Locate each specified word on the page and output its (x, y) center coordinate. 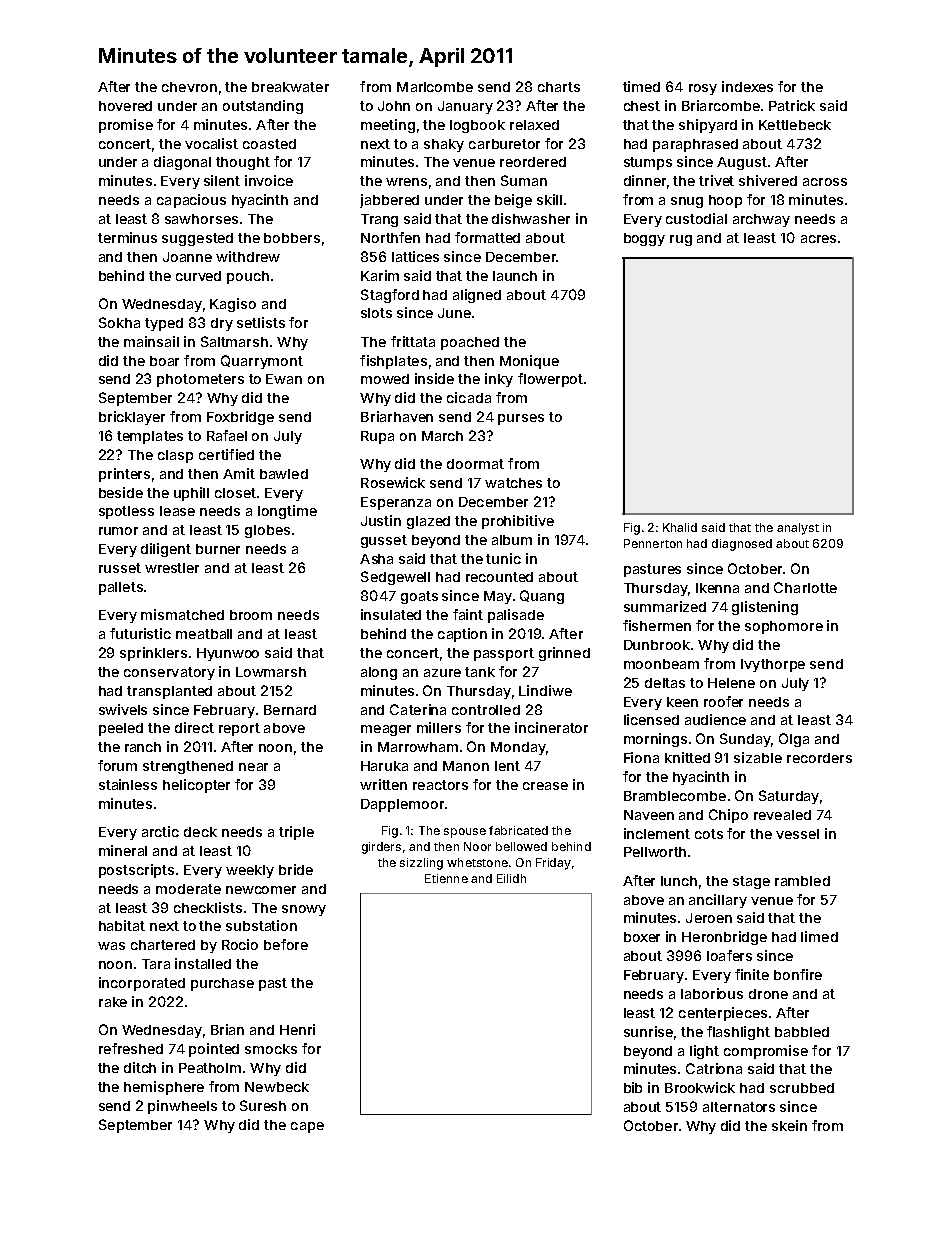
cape (307, 1127)
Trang (379, 220)
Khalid (680, 527)
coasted (269, 144)
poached (470, 343)
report (239, 729)
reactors (440, 785)
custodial (696, 218)
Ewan (284, 379)
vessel (797, 834)
